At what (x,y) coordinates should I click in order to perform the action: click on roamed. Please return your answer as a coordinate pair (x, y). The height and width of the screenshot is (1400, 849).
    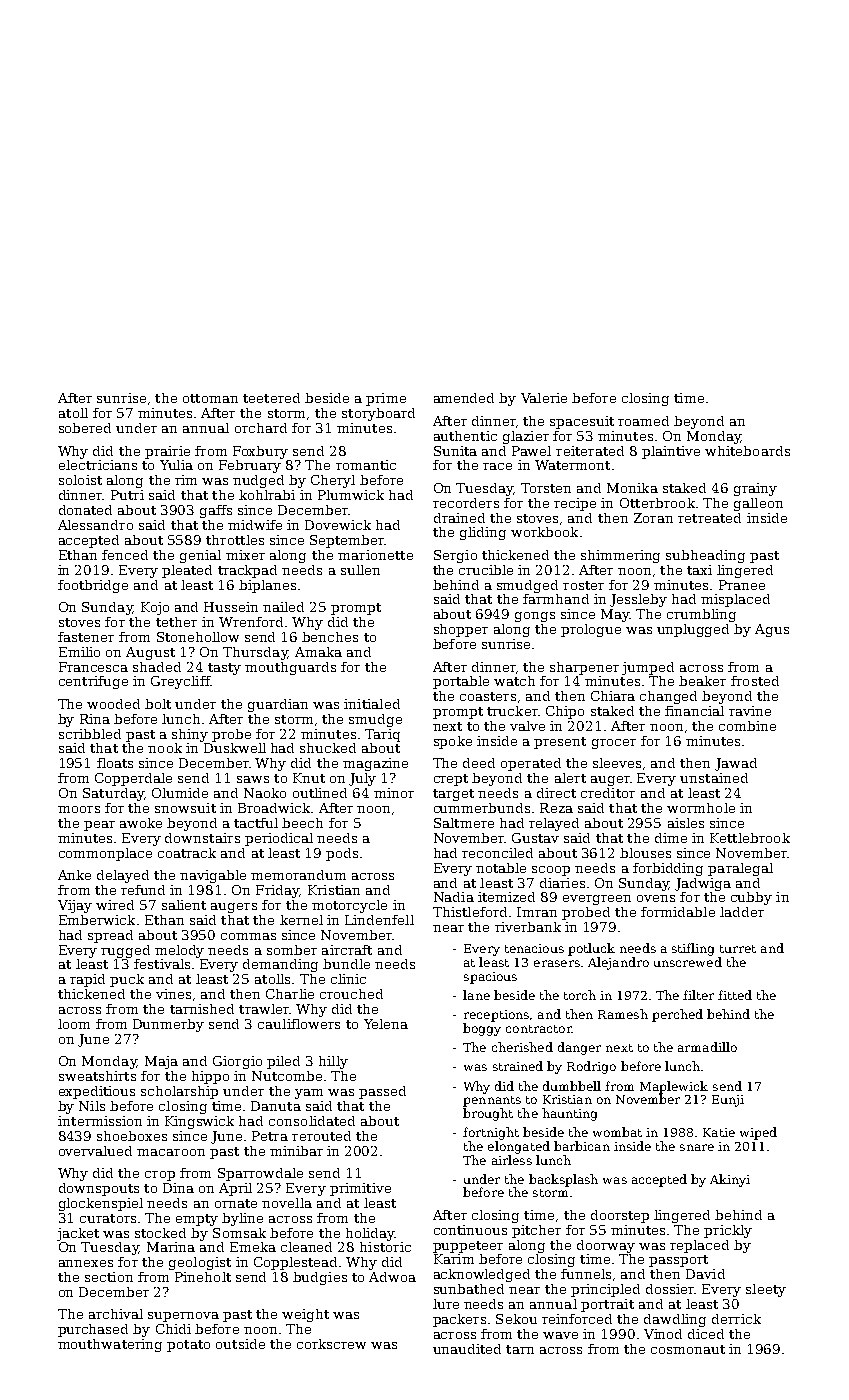
    Looking at the image, I should click on (643, 421).
